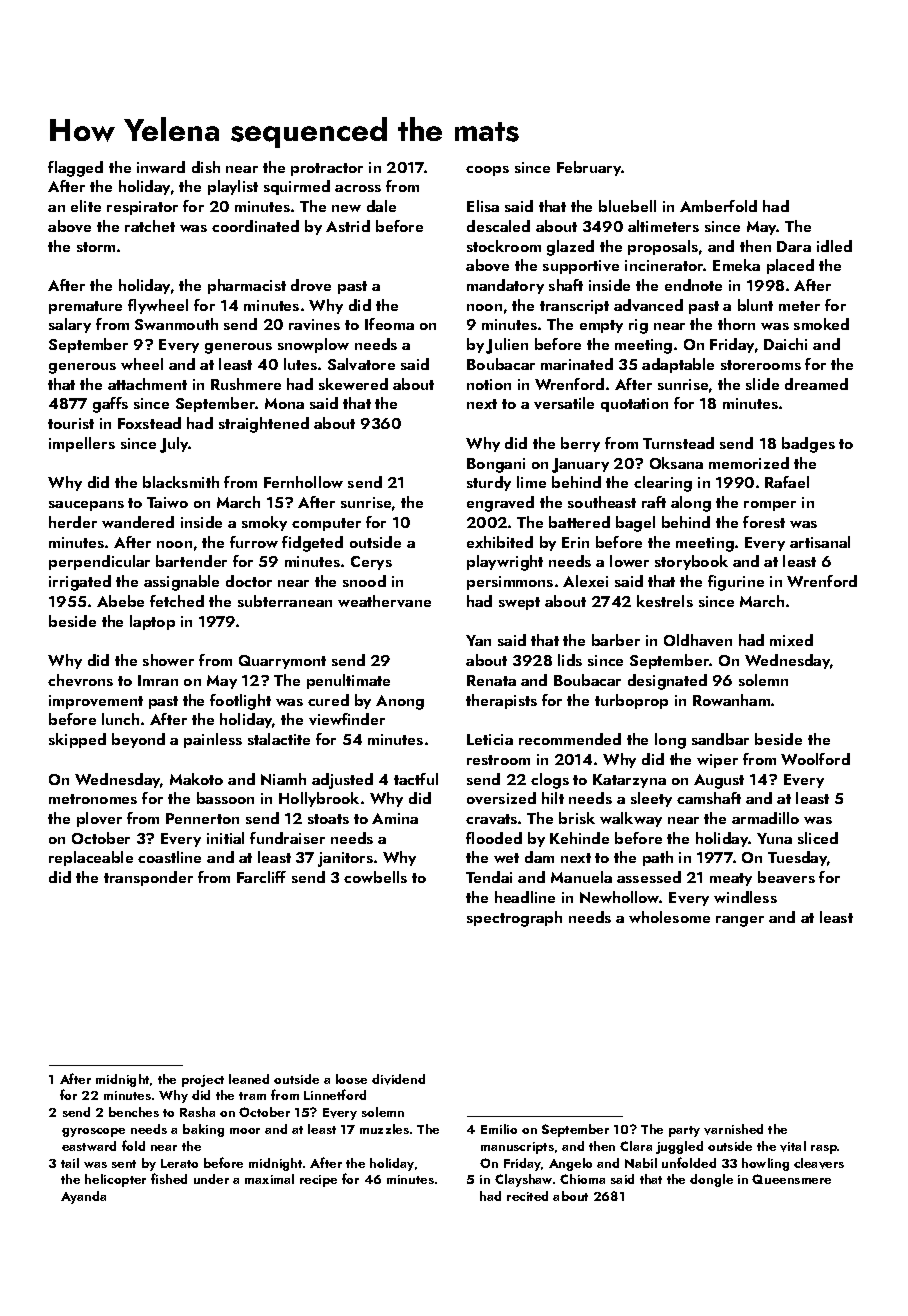 This screenshot has height=1316, width=908. What do you see at coordinates (654, 502) in the screenshot?
I see `raft` at bounding box center [654, 502].
